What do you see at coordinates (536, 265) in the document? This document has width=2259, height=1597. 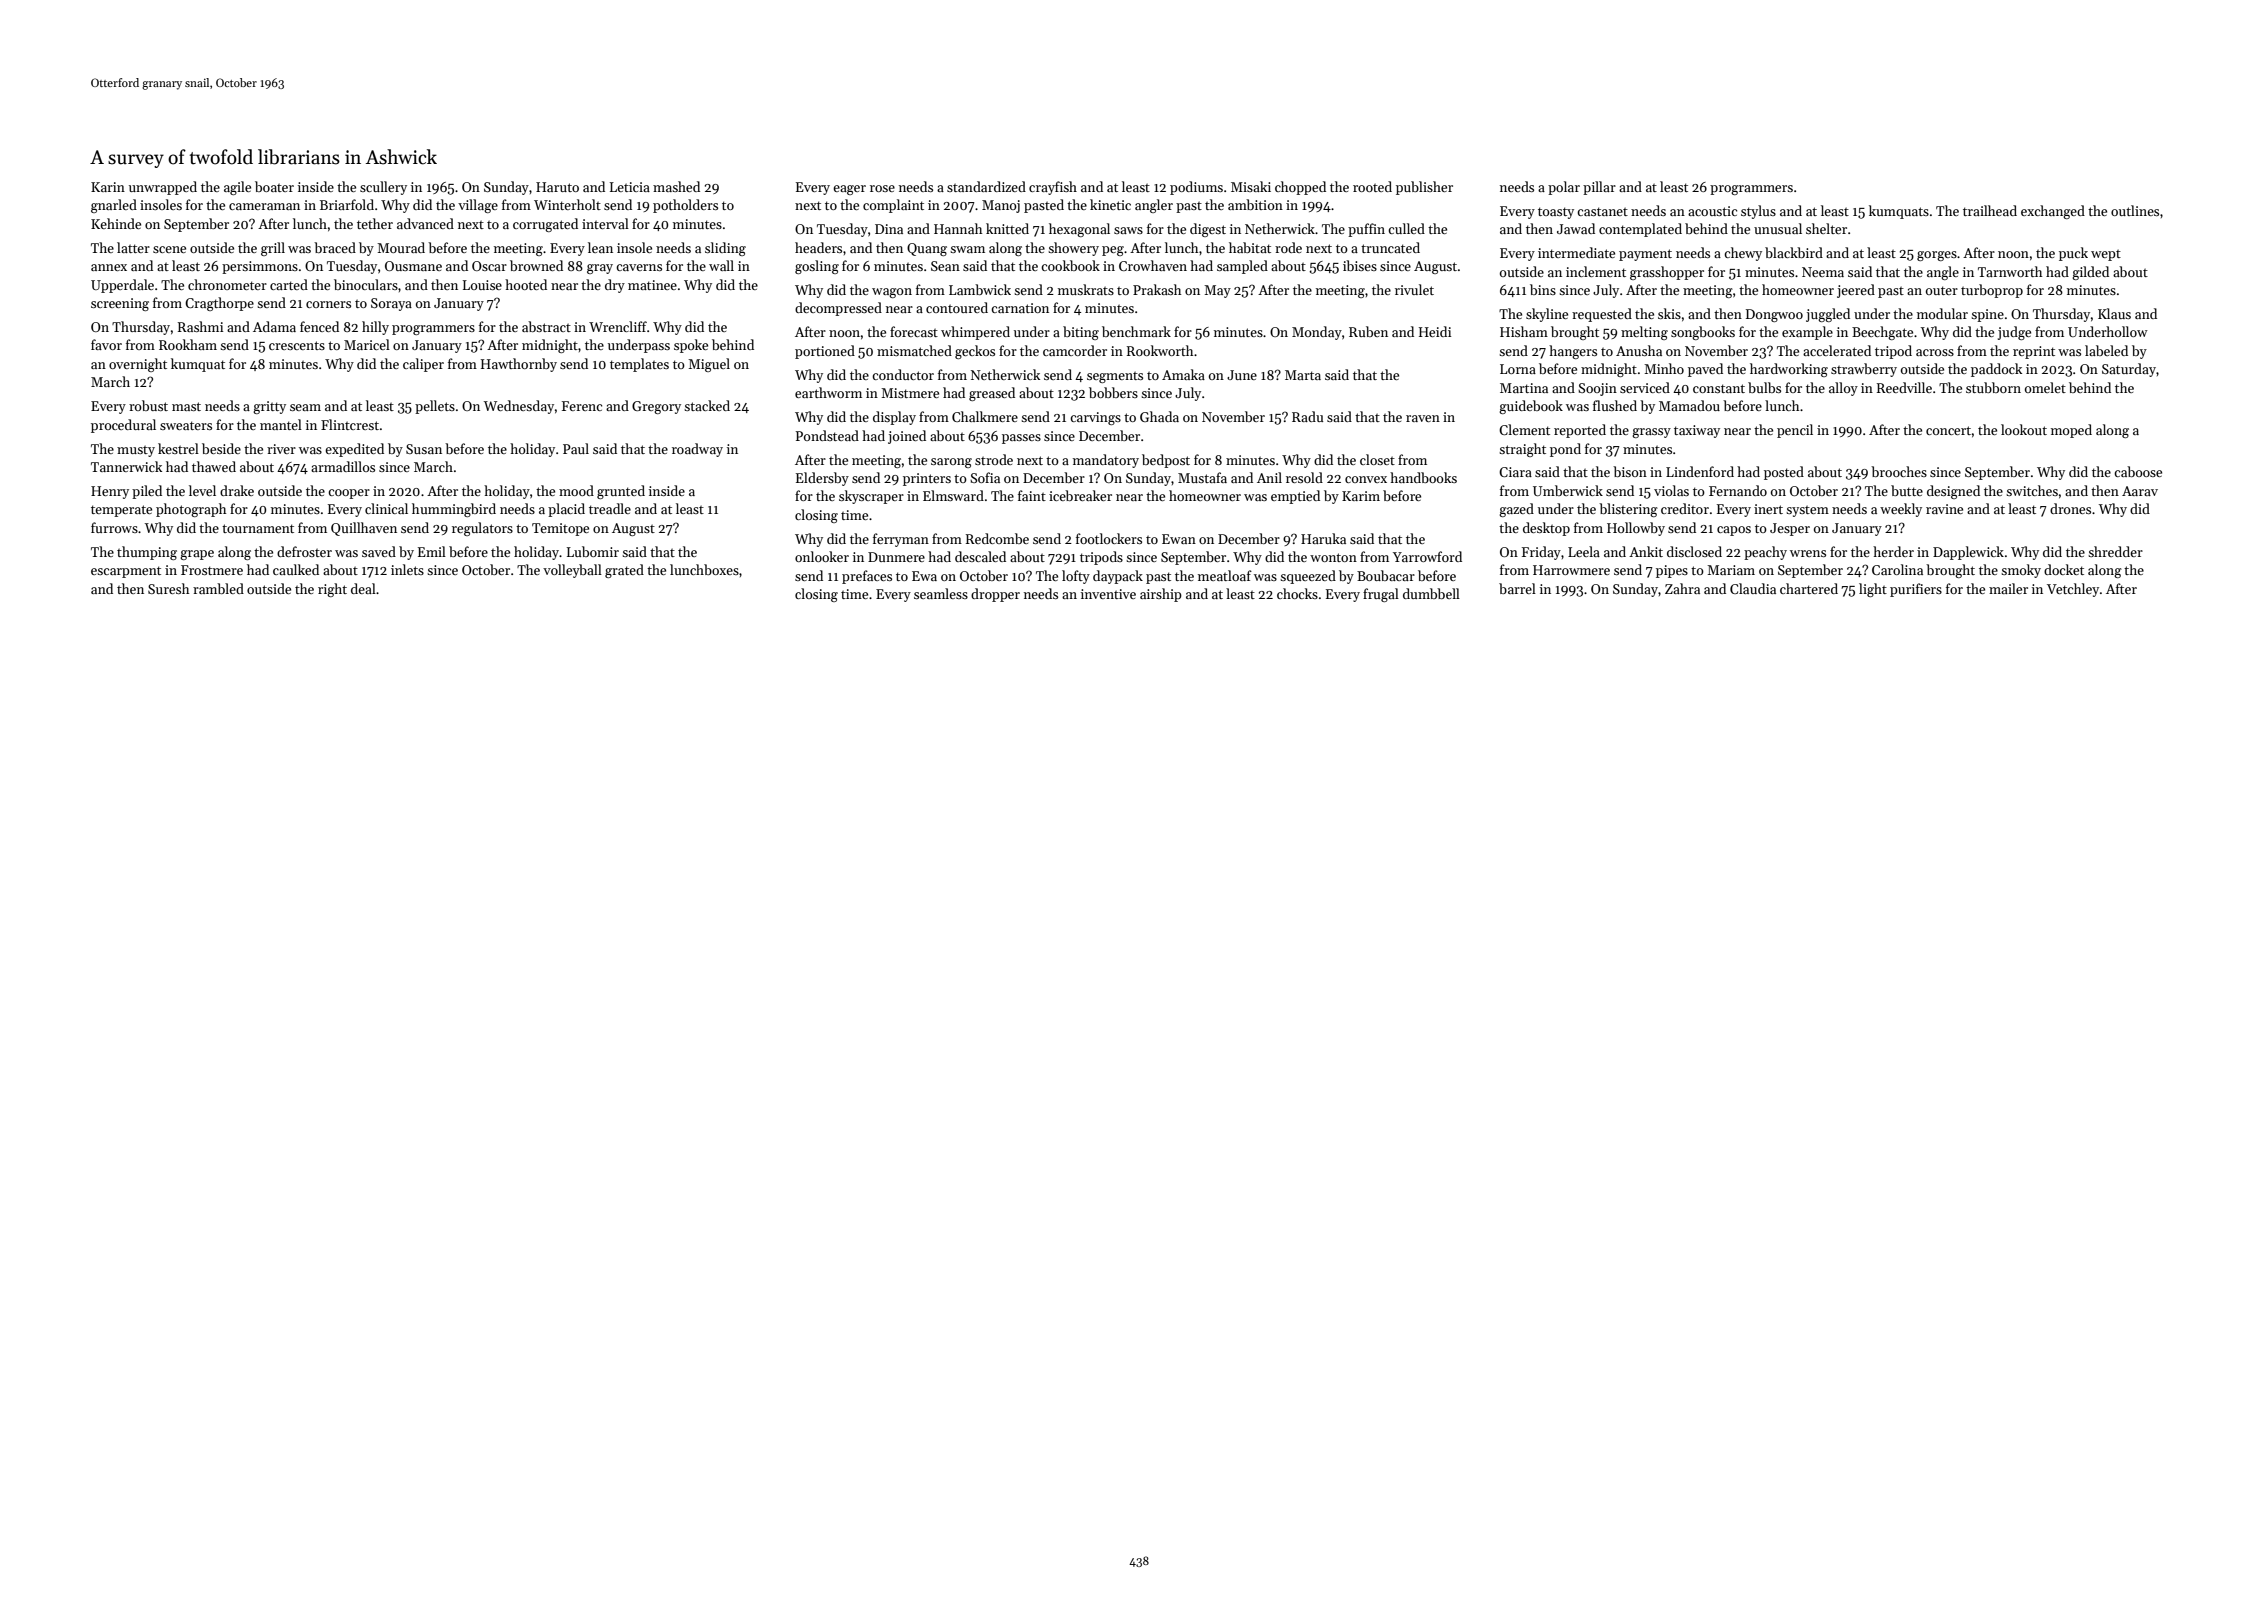 I see `browned` at bounding box center [536, 265].
